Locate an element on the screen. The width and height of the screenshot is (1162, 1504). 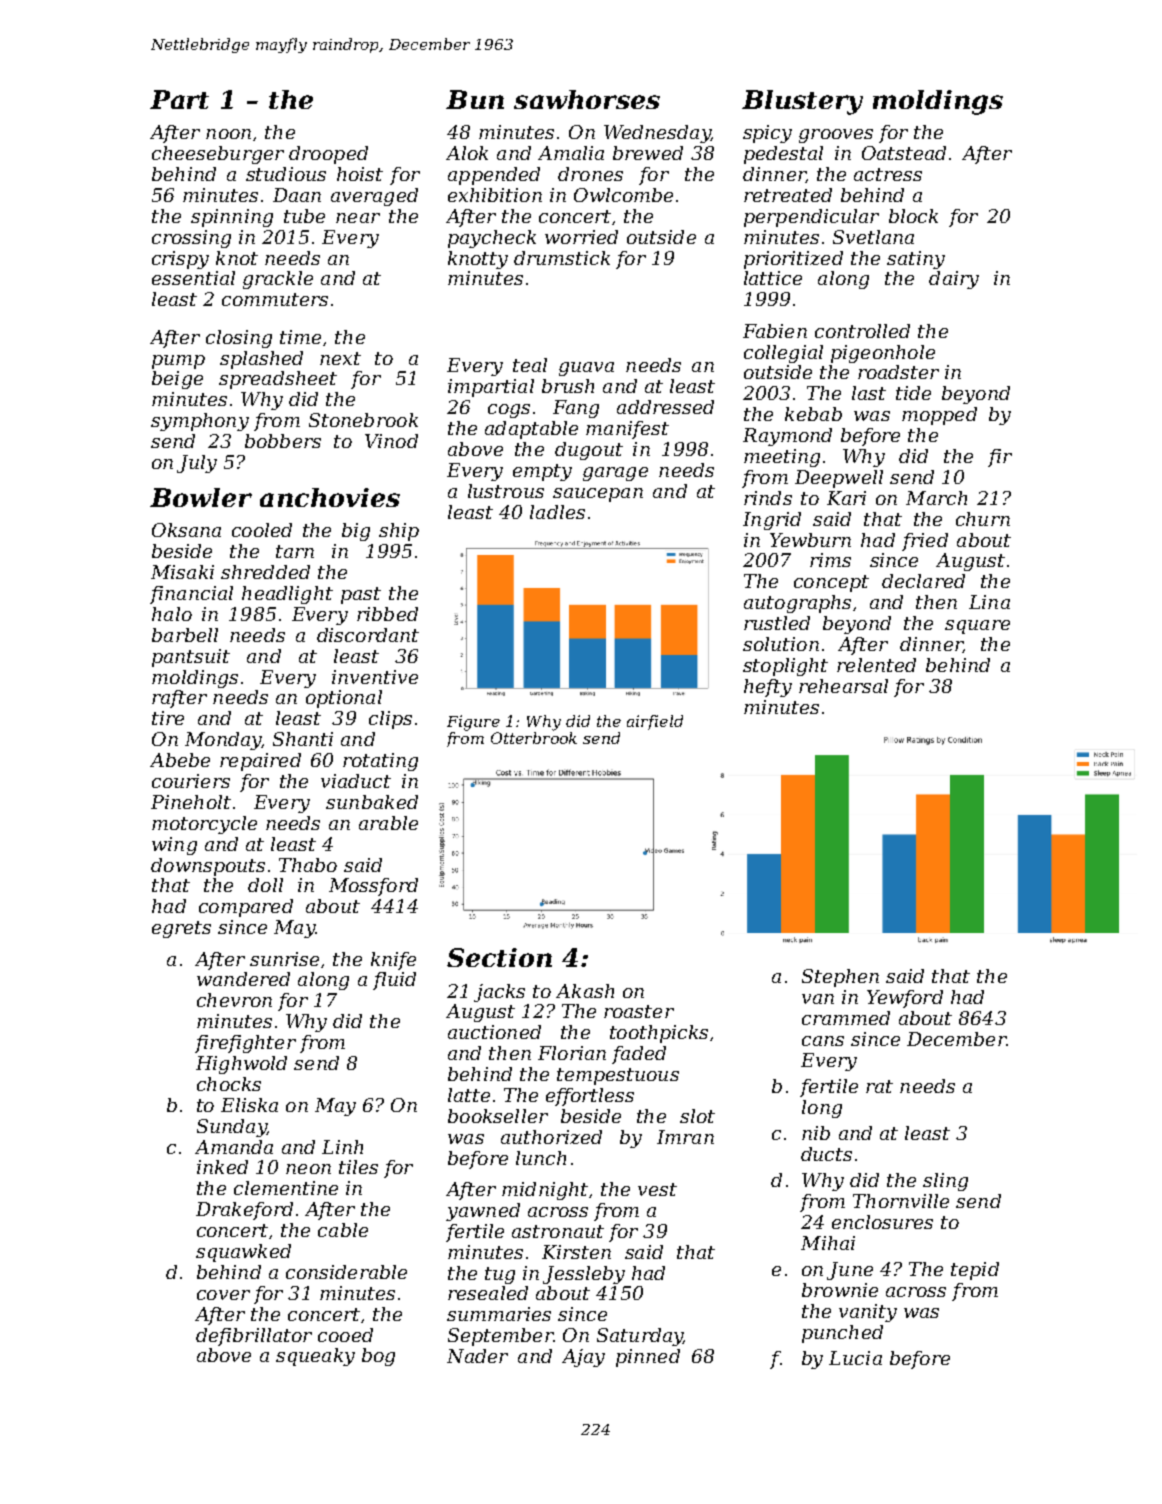
compared is located at coordinates (246, 908).
